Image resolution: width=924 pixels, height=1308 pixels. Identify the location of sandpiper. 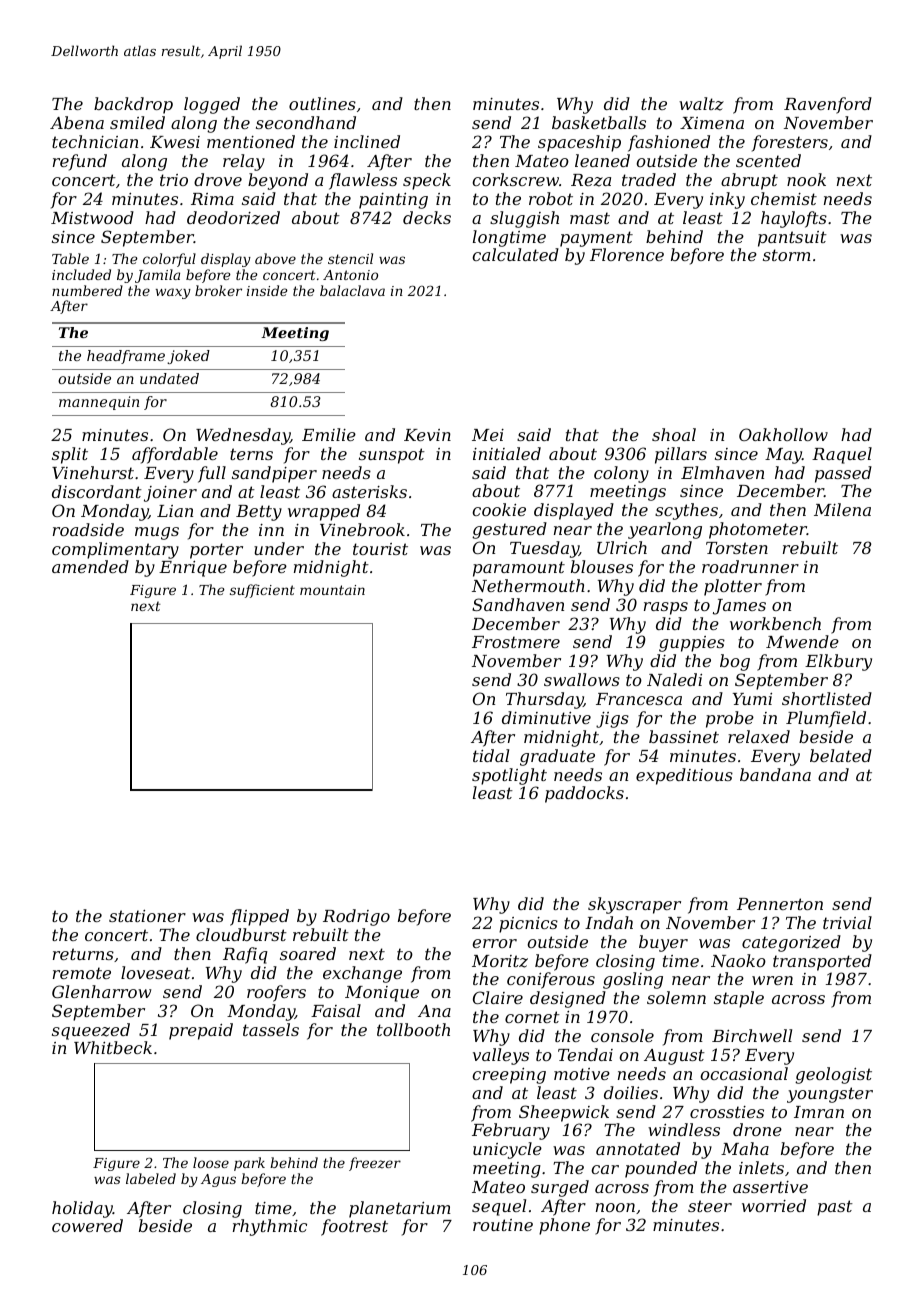
(274, 474).
